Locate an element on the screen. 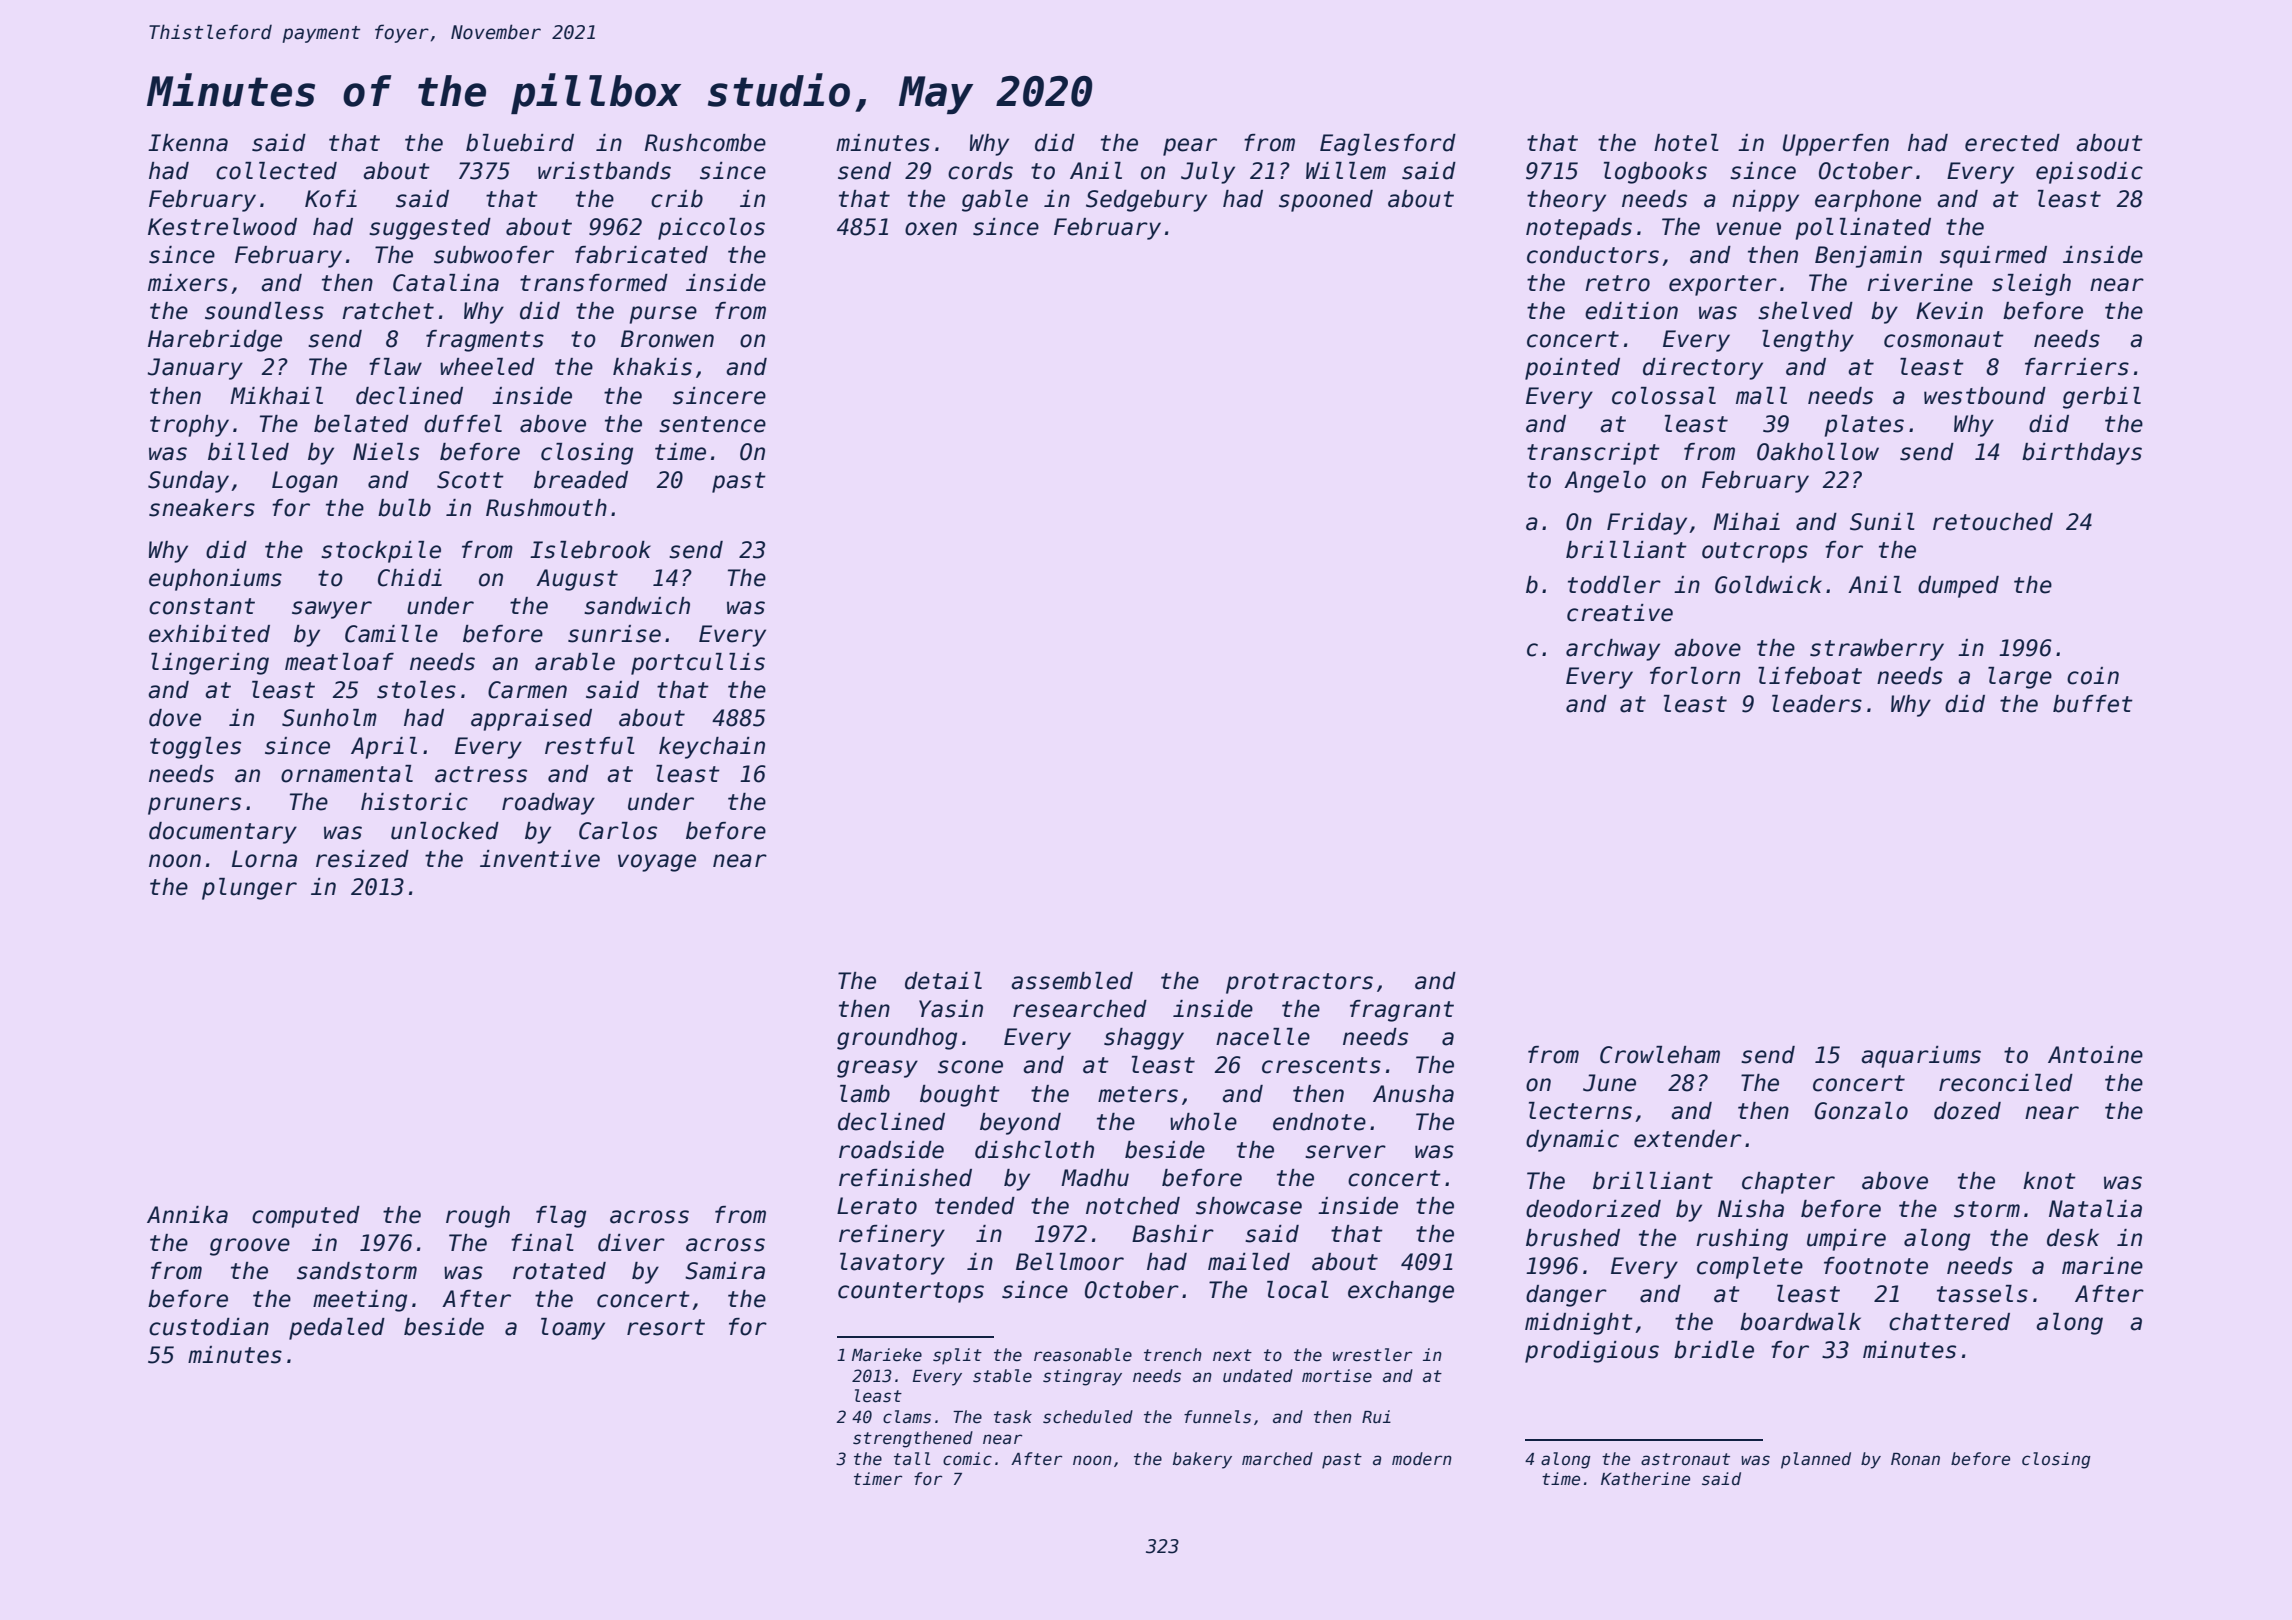 The height and width of the screenshot is (1620, 2292). directory is located at coordinates (1703, 369).
